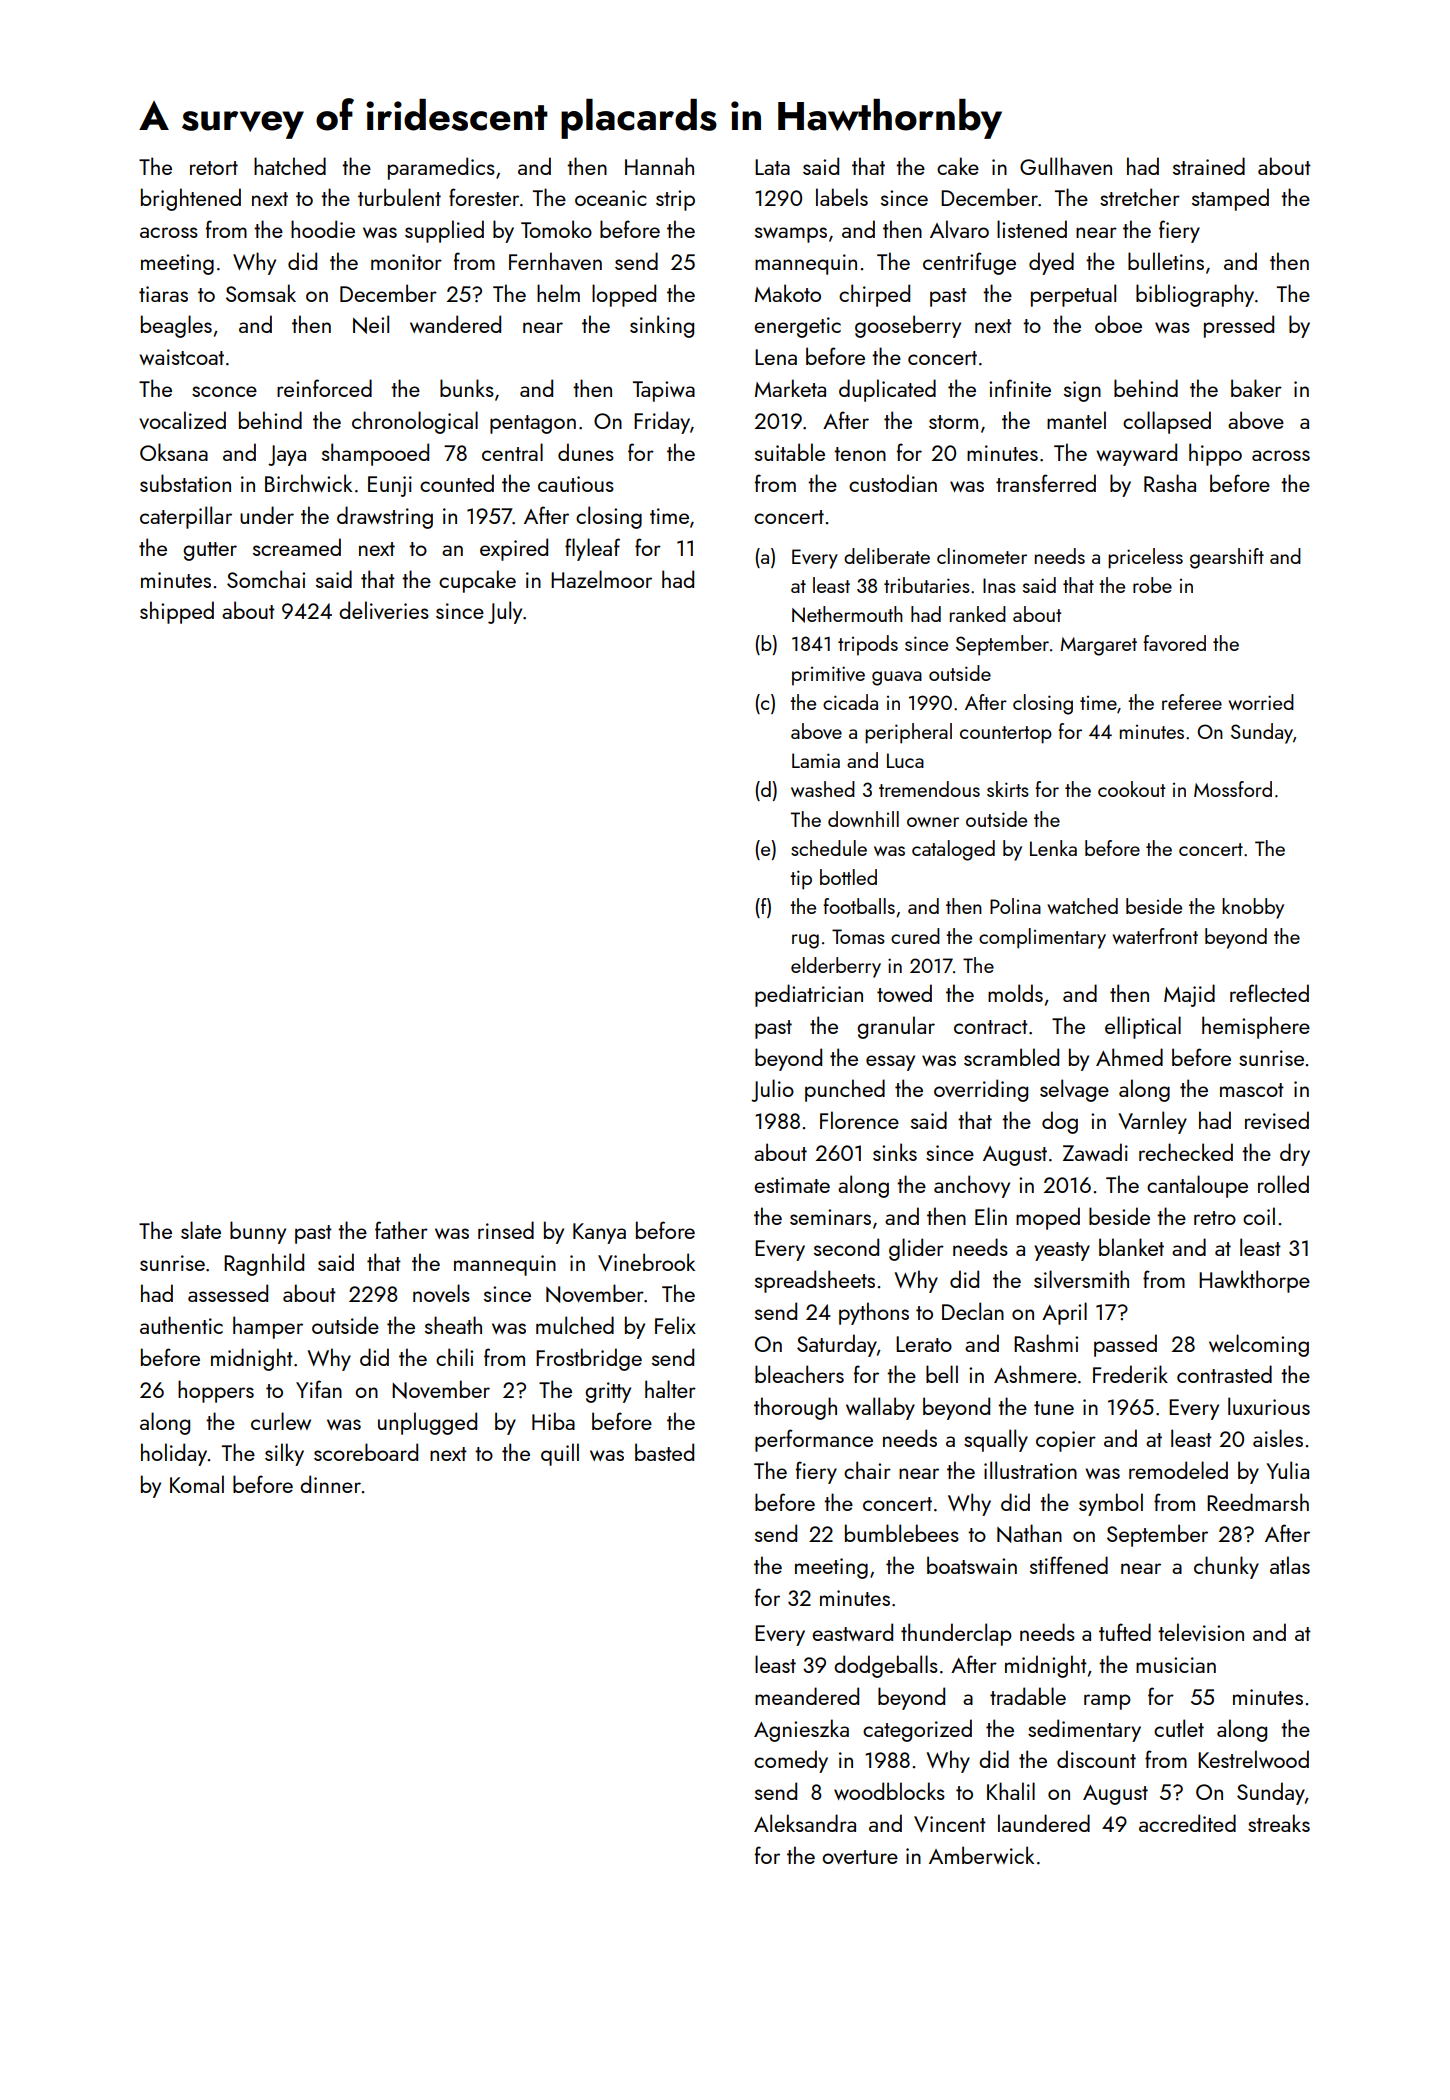  What do you see at coordinates (791, 1761) in the screenshot?
I see `comedy` at bounding box center [791, 1761].
